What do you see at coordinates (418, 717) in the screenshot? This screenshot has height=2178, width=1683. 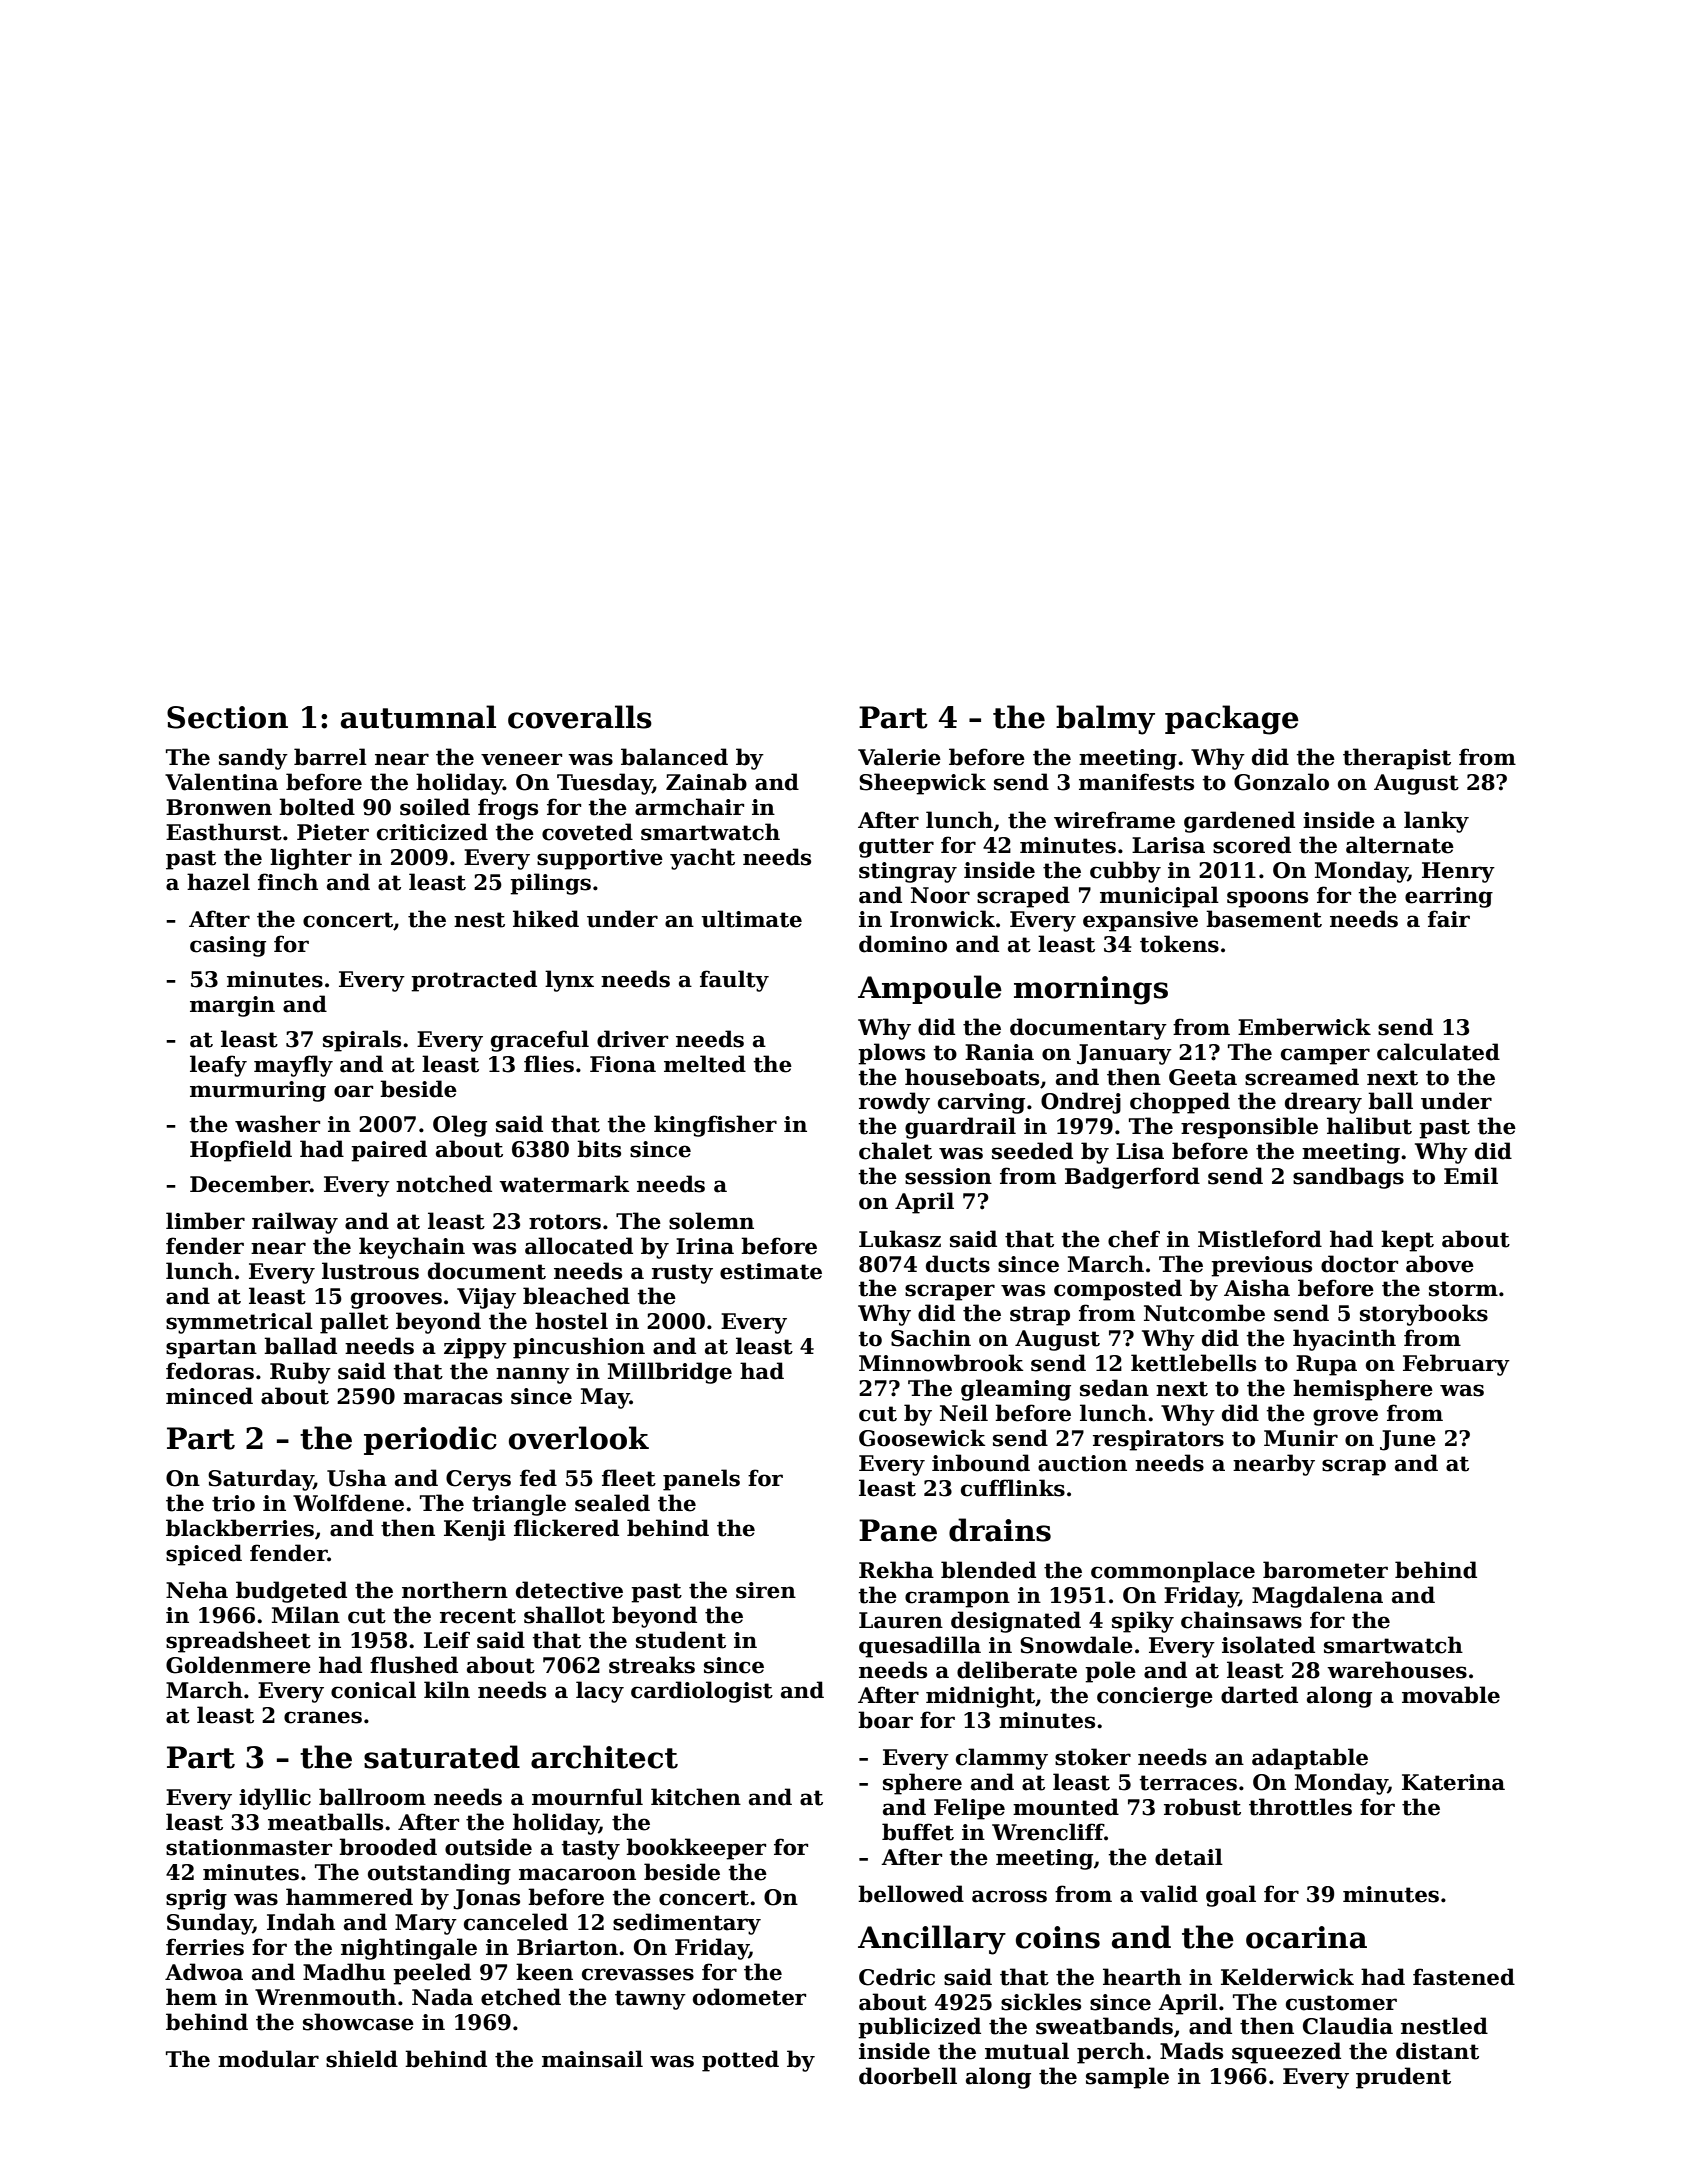 I see `autumnal` at bounding box center [418, 717].
